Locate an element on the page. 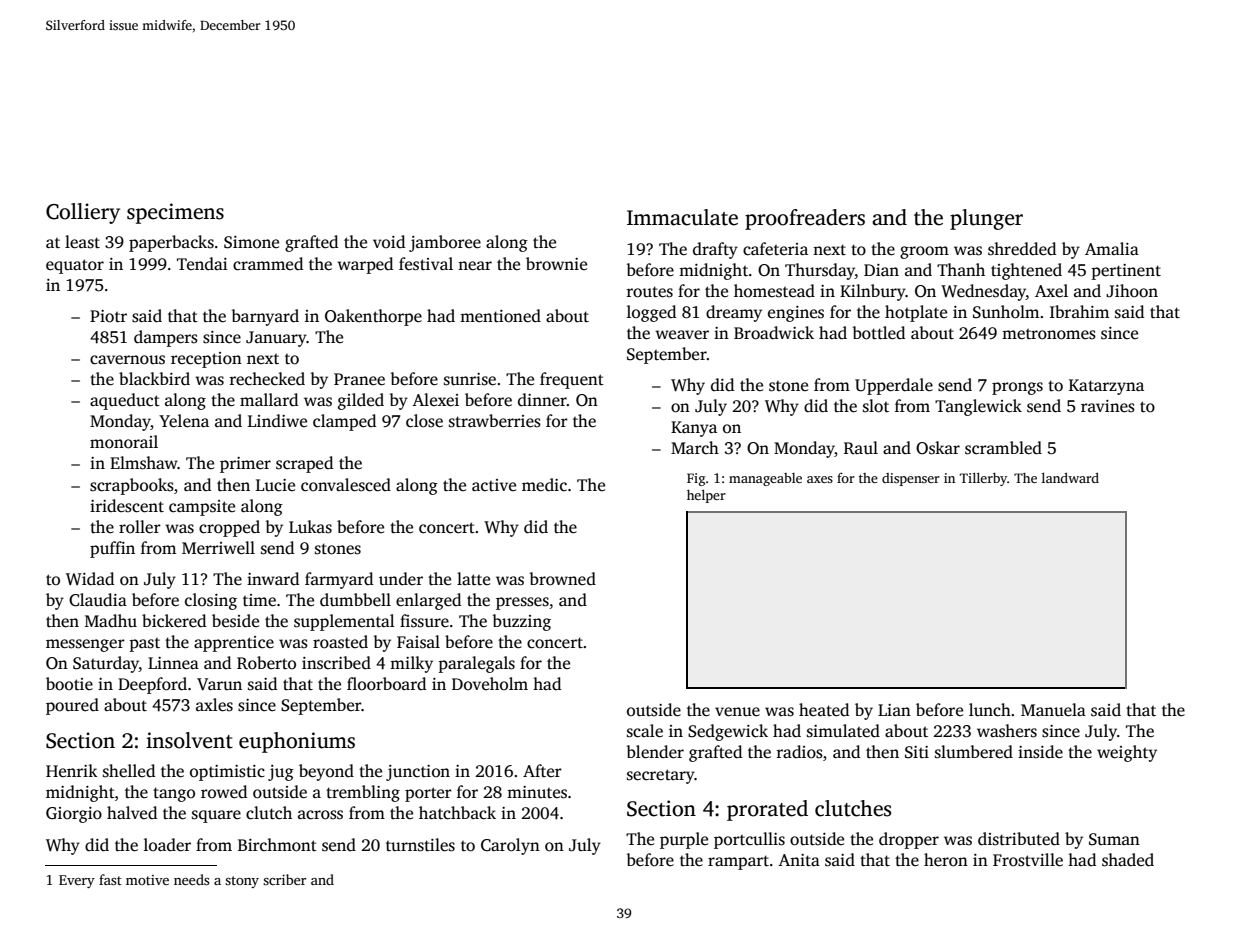  browned is located at coordinates (563, 579).
